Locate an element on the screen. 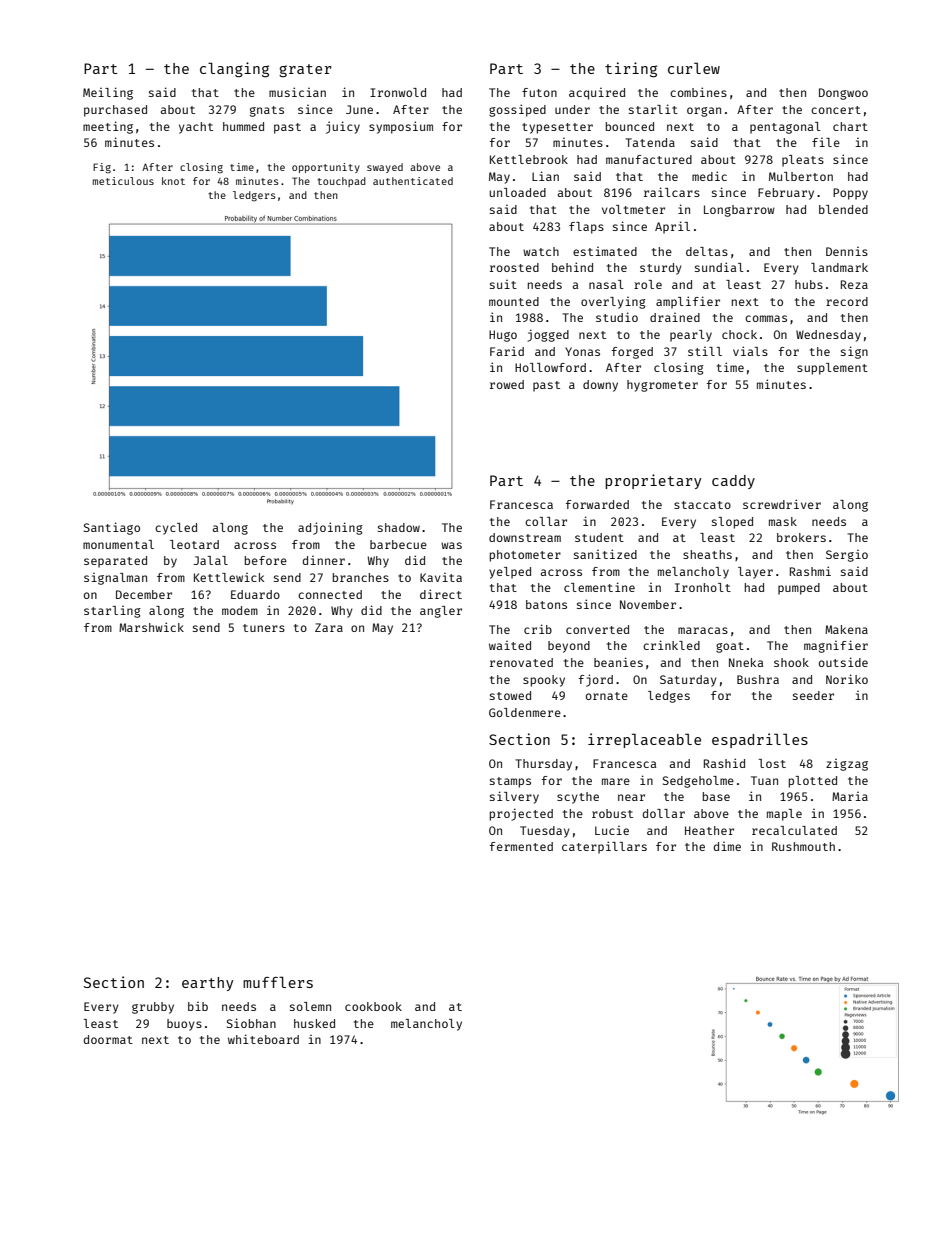 This screenshot has width=952, height=1233. Ironwold is located at coordinates (398, 92).
